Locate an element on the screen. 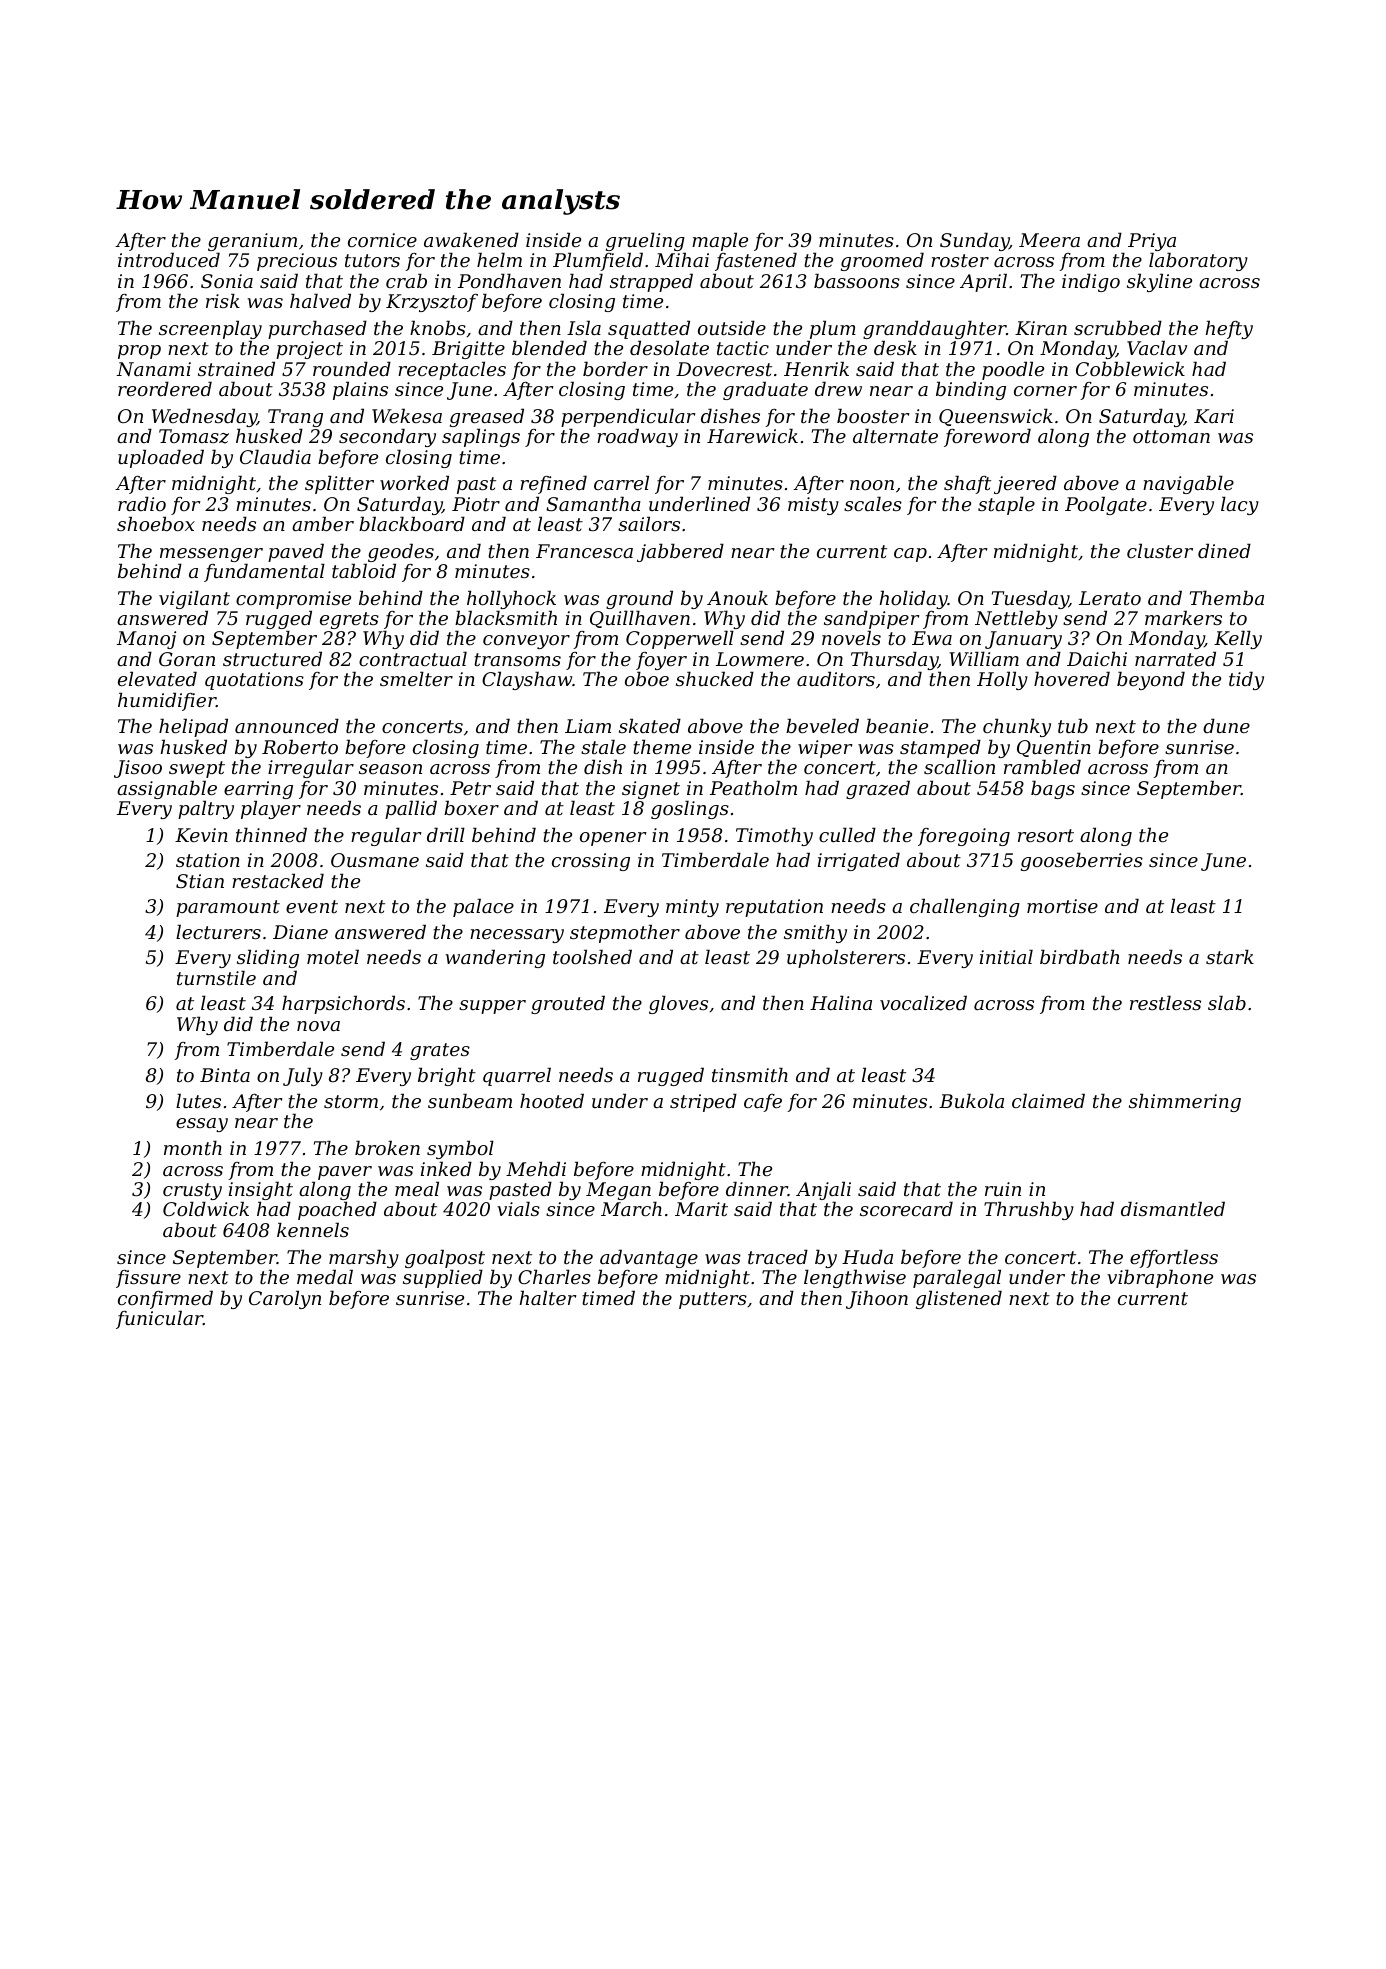 This screenshot has height=1969, width=1386. vibraphone is located at coordinates (1160, 1279).
